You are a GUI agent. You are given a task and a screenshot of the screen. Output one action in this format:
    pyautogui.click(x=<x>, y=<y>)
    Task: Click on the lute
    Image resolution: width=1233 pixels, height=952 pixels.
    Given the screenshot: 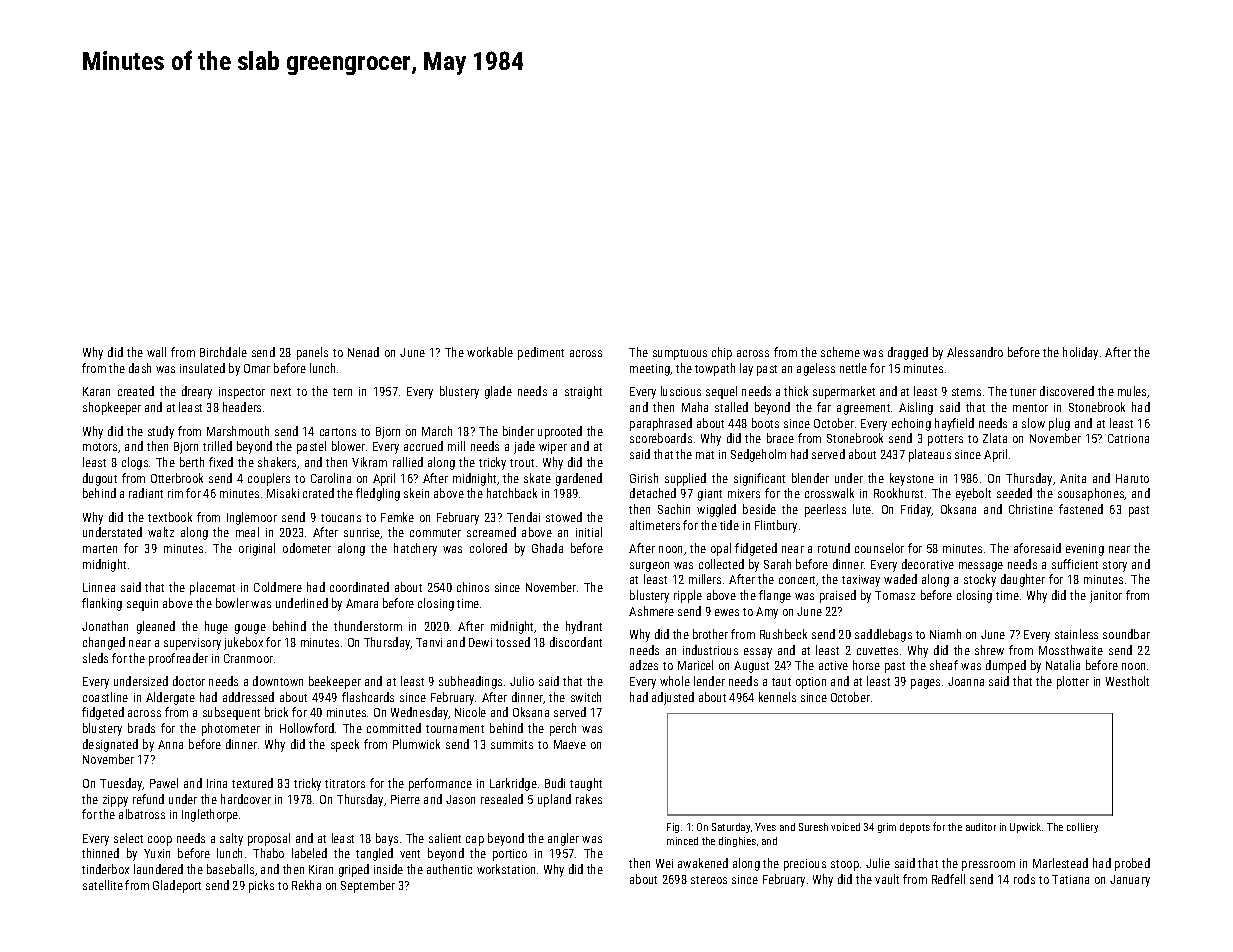 What is the action you would take?
    pyautogui.click(x=862, y=509)
